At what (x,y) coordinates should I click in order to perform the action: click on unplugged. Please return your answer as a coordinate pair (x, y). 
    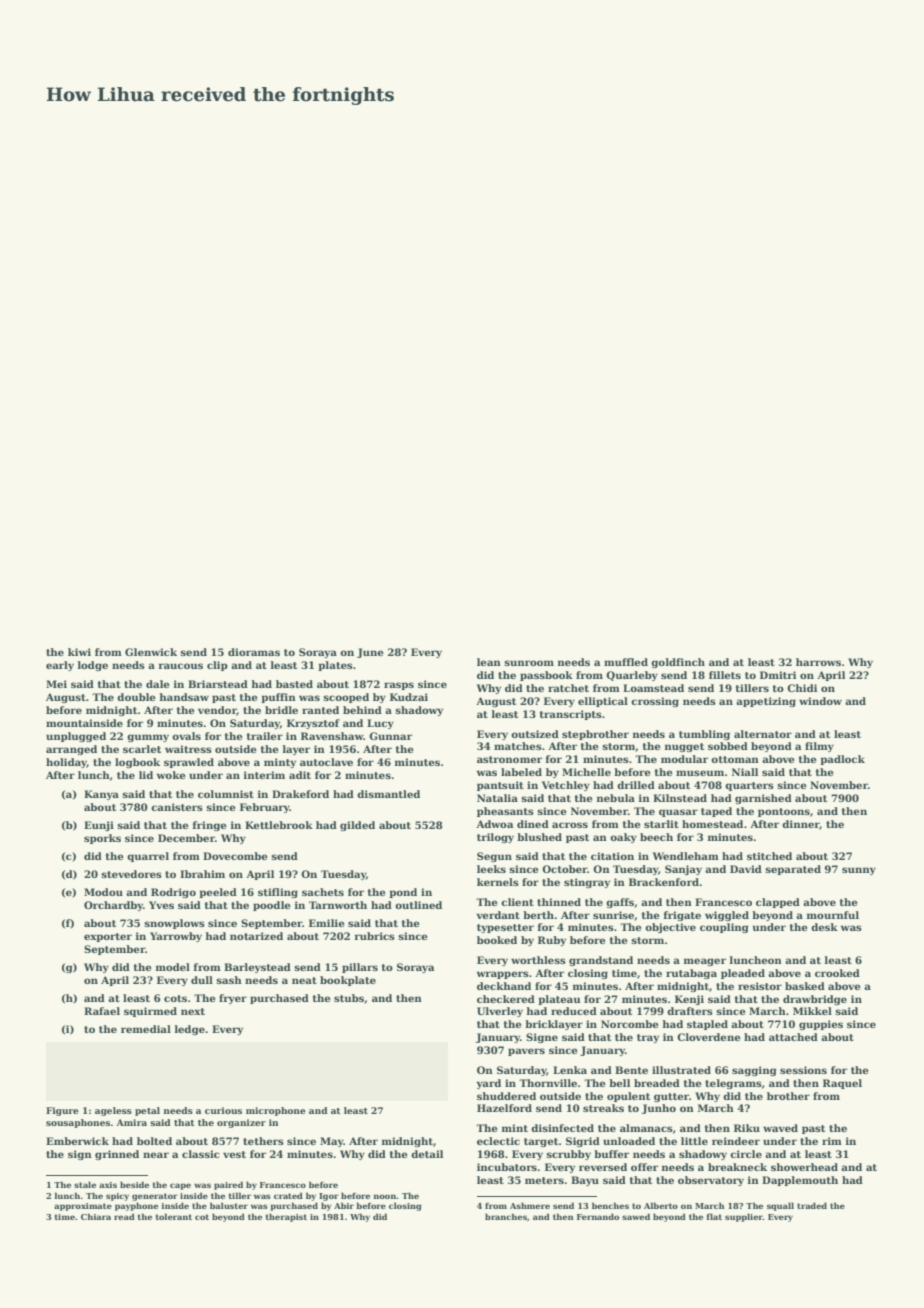
    Looking at the image, I should click on (76, 737).
